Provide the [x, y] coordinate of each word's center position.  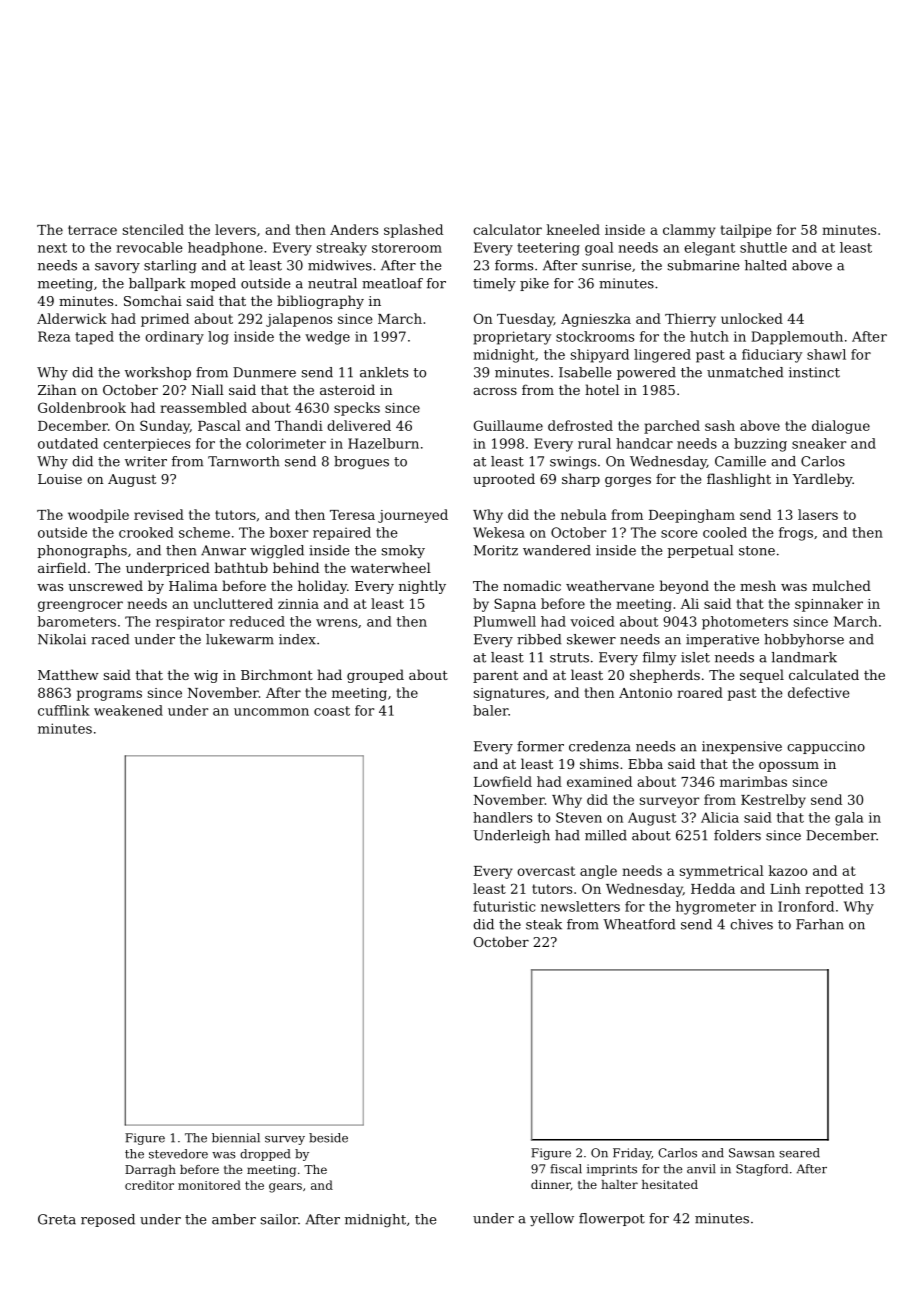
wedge [327, 338]
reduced [257, 621]
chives [751, 924]
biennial [236, 1138]
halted [766, 265]
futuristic [504, 906]
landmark [804, 657]
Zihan [57, 389]
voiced [592, 621]
